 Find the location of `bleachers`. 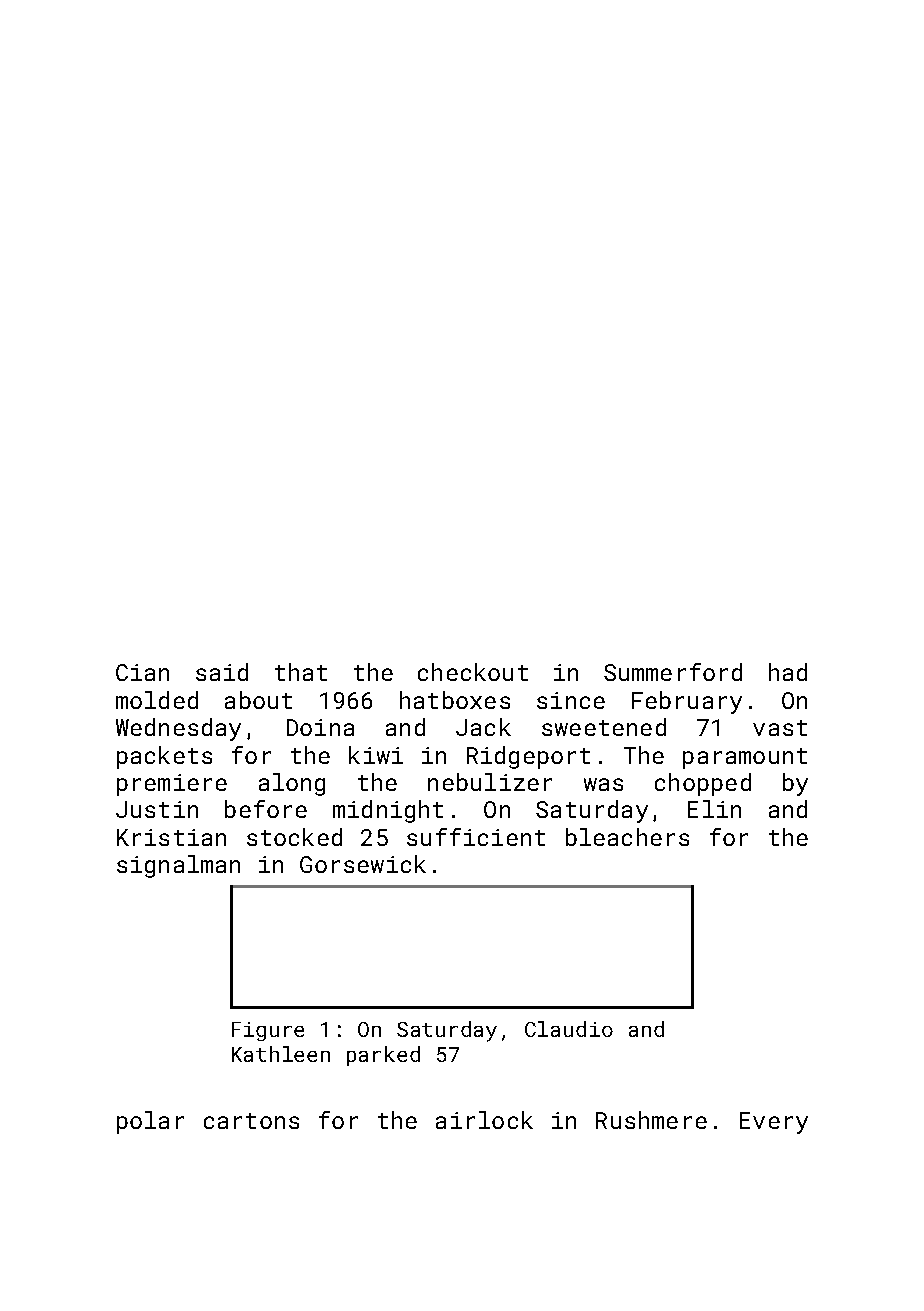

bleachers is located at coordinates (627, 837).
